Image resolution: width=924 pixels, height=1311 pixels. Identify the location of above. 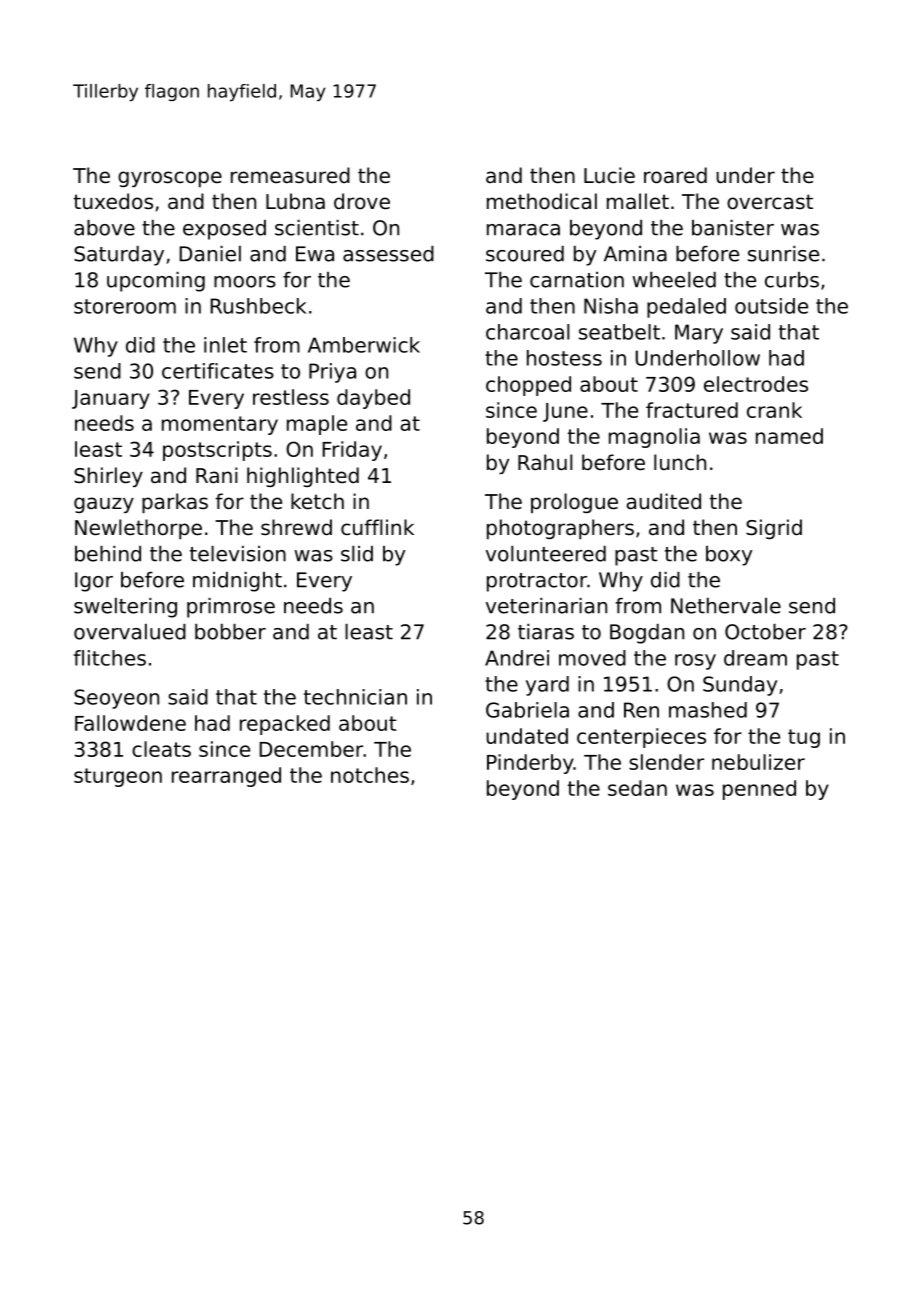
(104, 228).
